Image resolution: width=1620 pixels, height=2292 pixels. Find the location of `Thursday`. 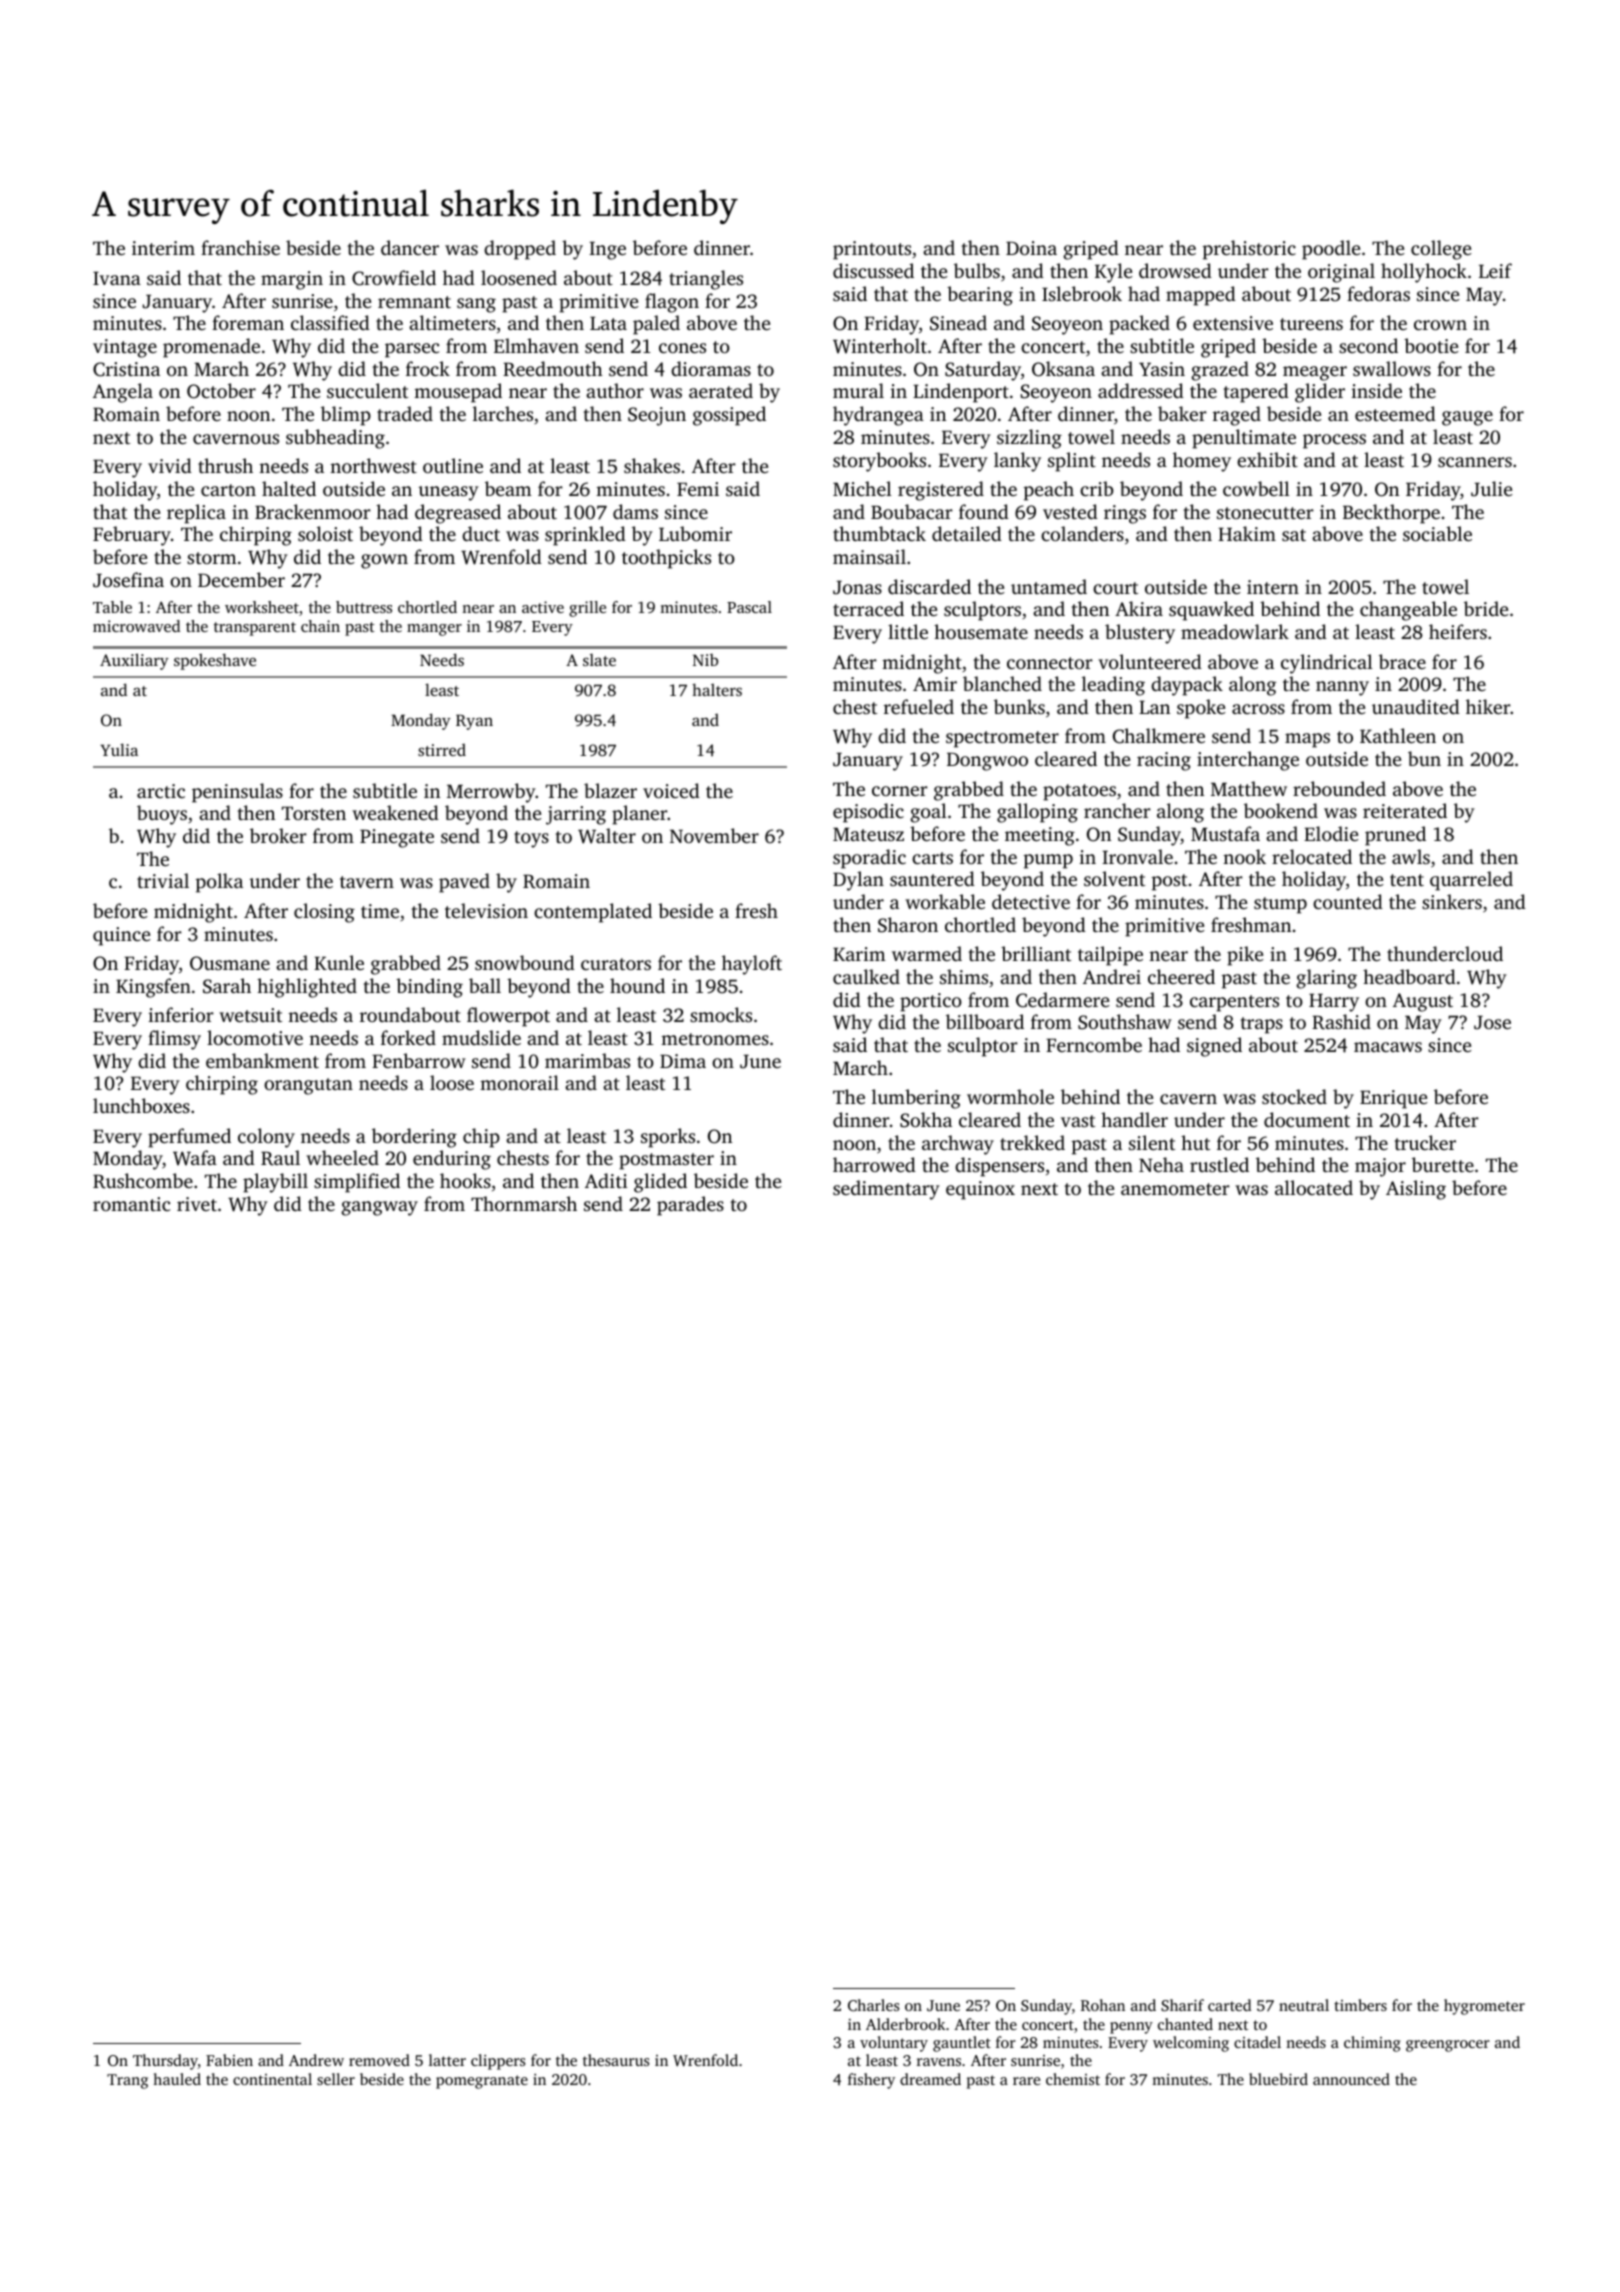

Thursday is located at coordinates (165, 2062).
